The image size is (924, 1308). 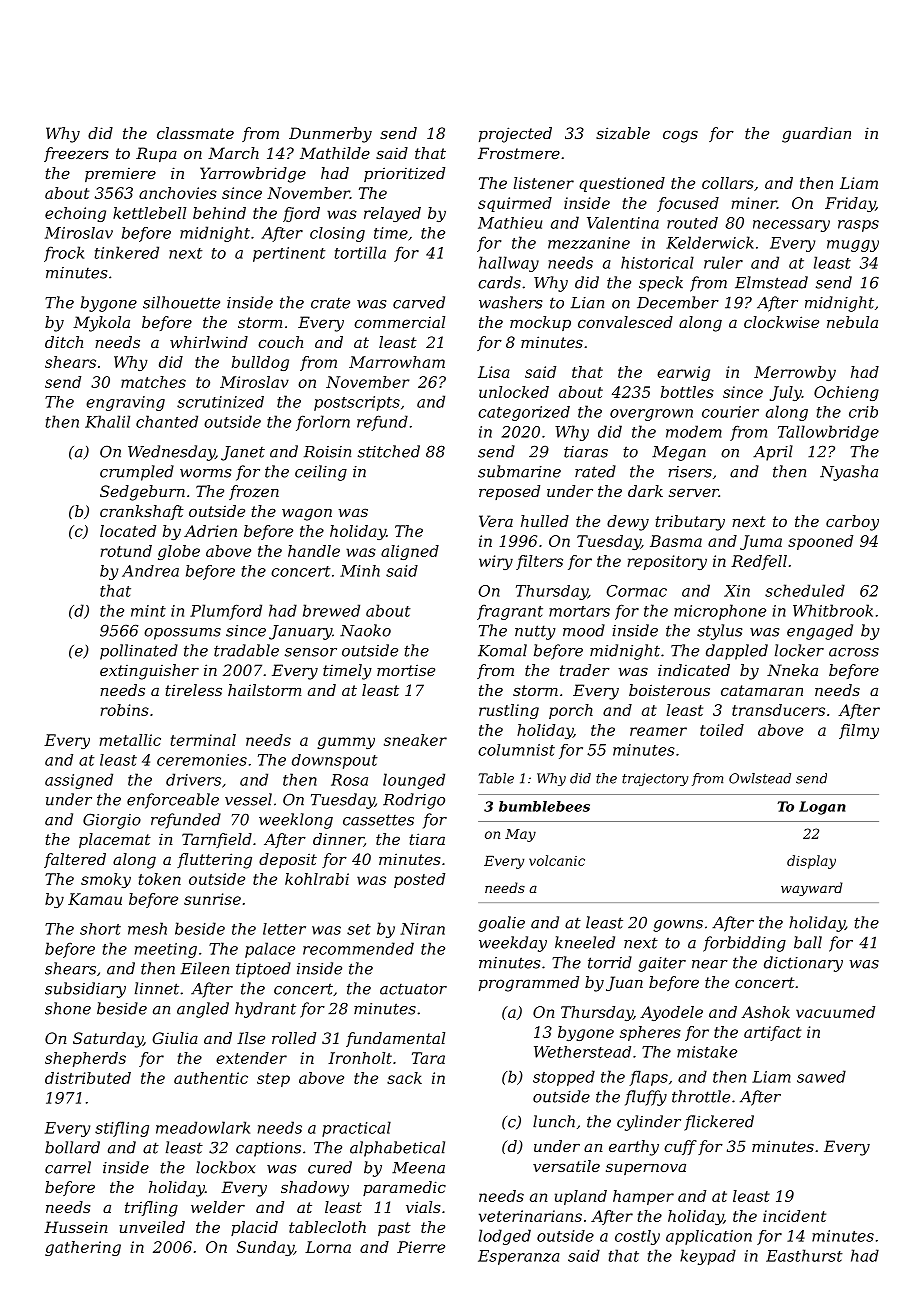 What do you see at coordinates (330, 135) in the screenshot?
I see `Dunmerby` at bounding box center [330, 135].
